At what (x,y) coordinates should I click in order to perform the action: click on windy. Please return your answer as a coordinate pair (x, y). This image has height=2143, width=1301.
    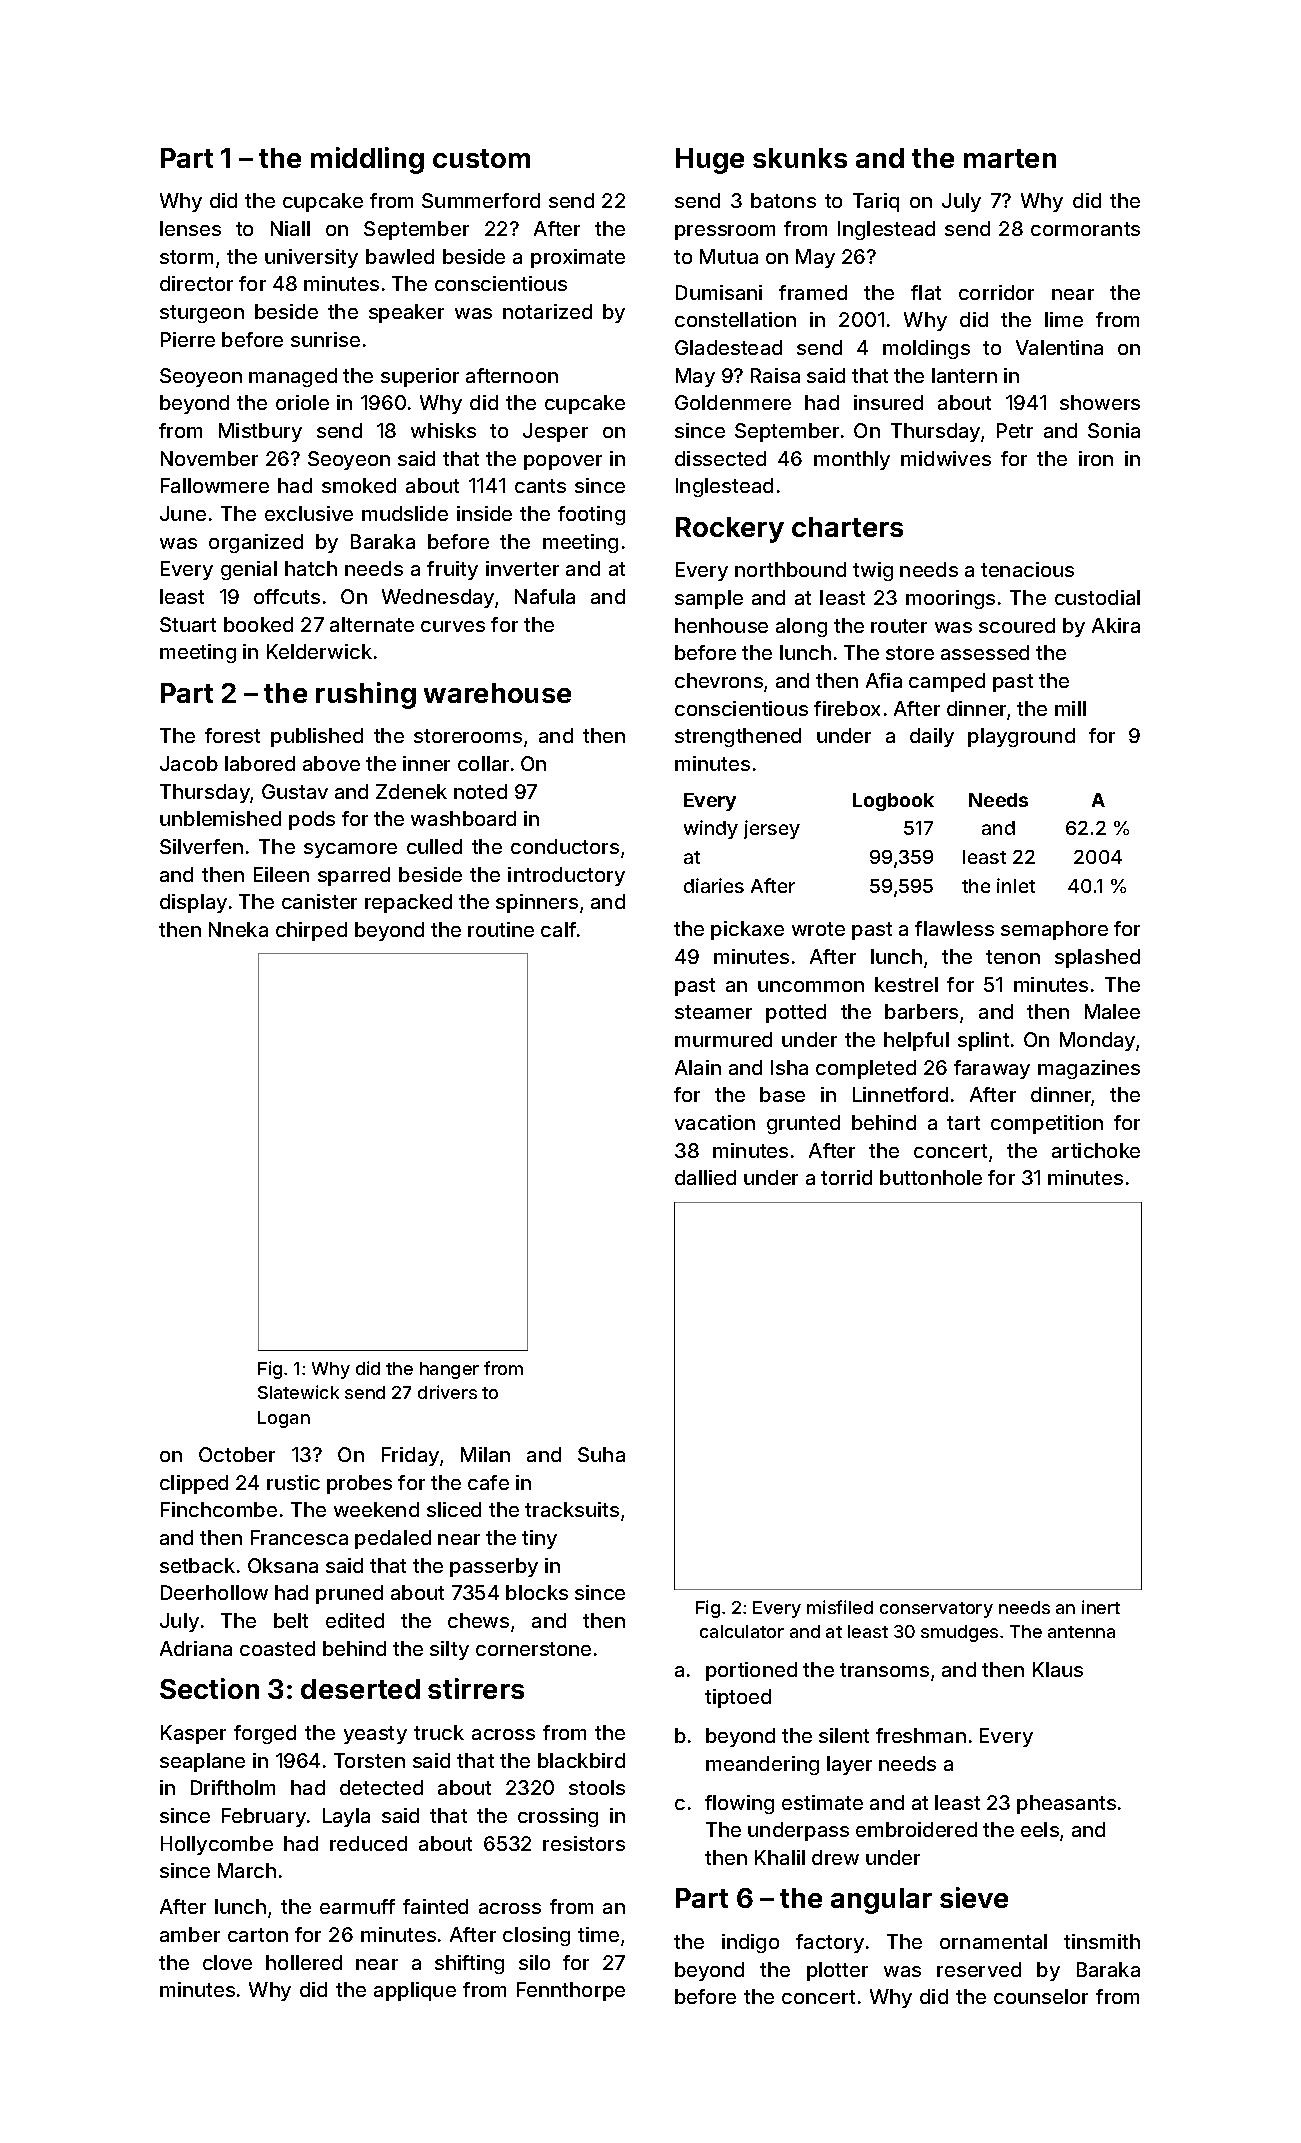
    Looking at the image, I should click on (711, 829).
